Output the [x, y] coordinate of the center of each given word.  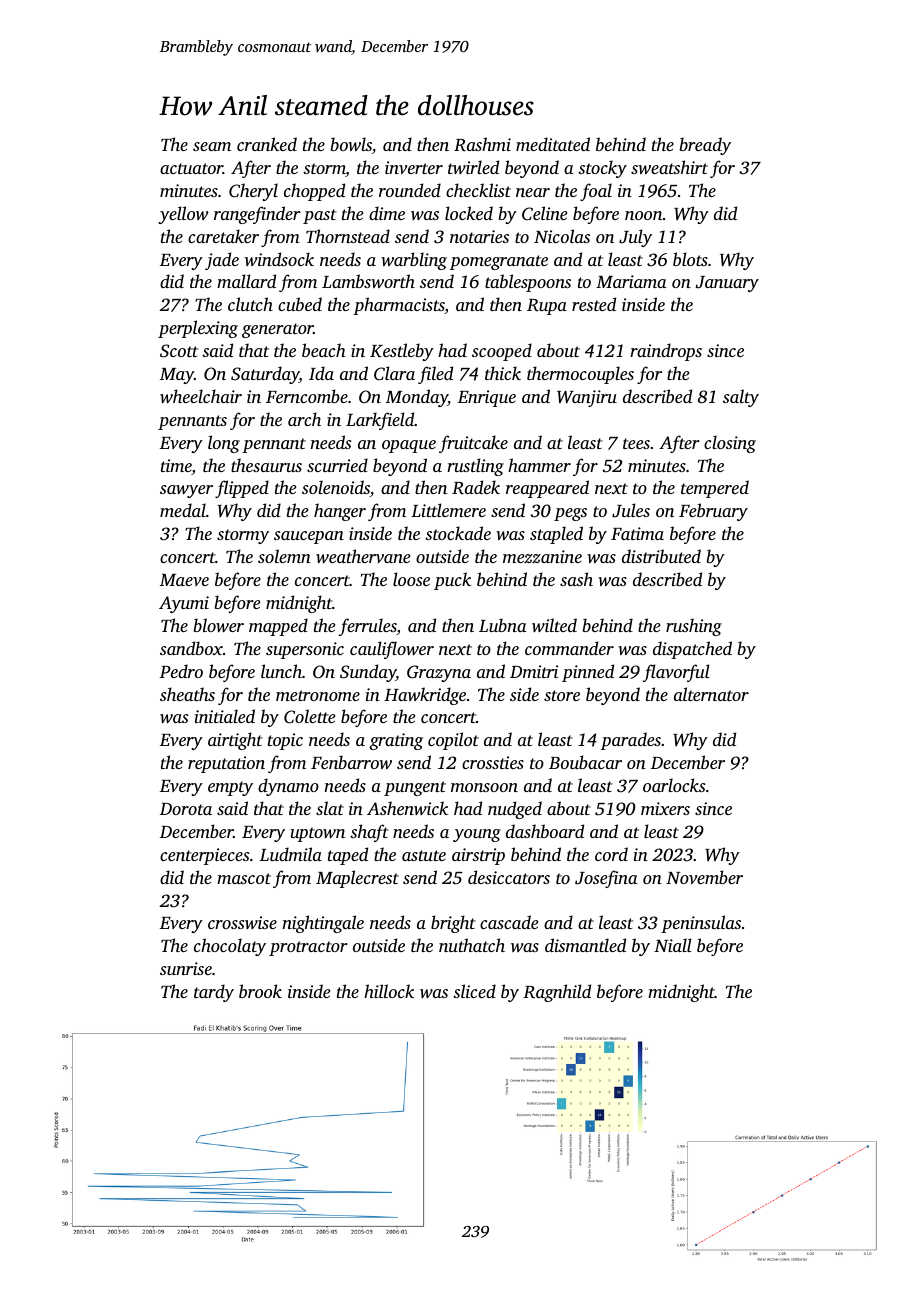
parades [631, 741]
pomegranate [499, 262]
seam [212, 146]
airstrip [478, 856]
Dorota [186, 809]
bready [705, 146]
